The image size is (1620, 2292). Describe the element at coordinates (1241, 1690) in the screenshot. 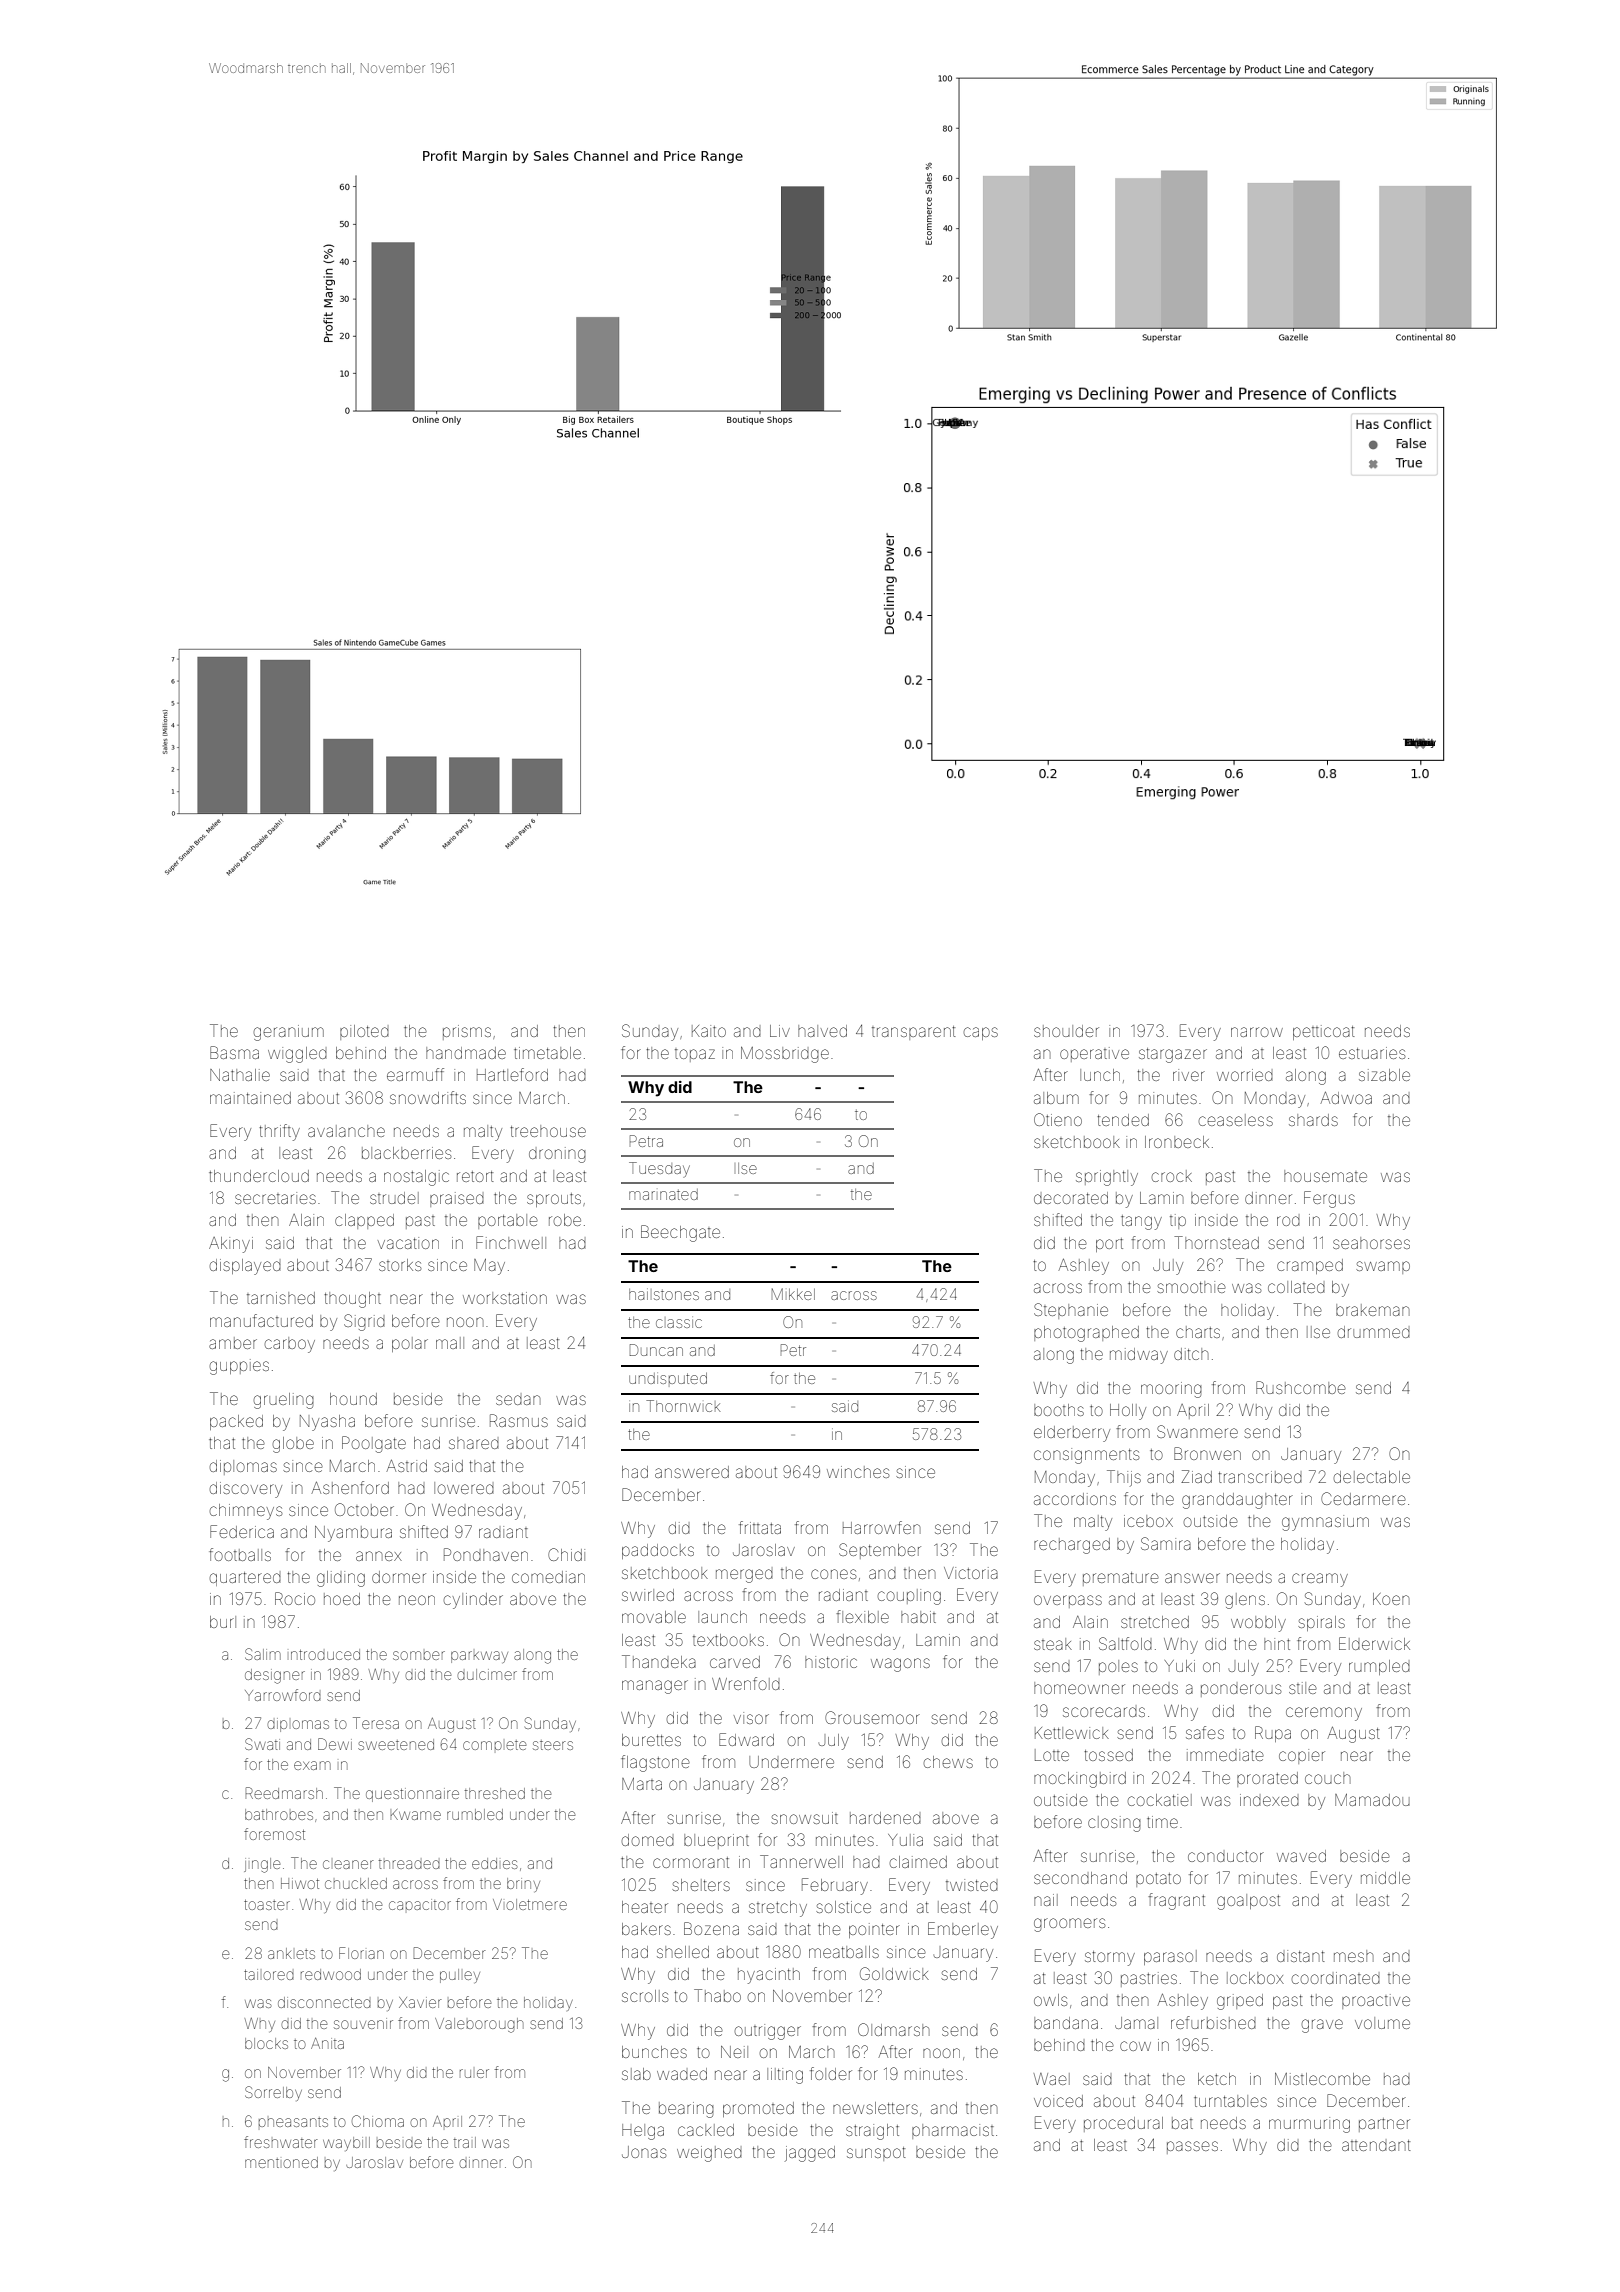

I see `ponderous` at that location.
